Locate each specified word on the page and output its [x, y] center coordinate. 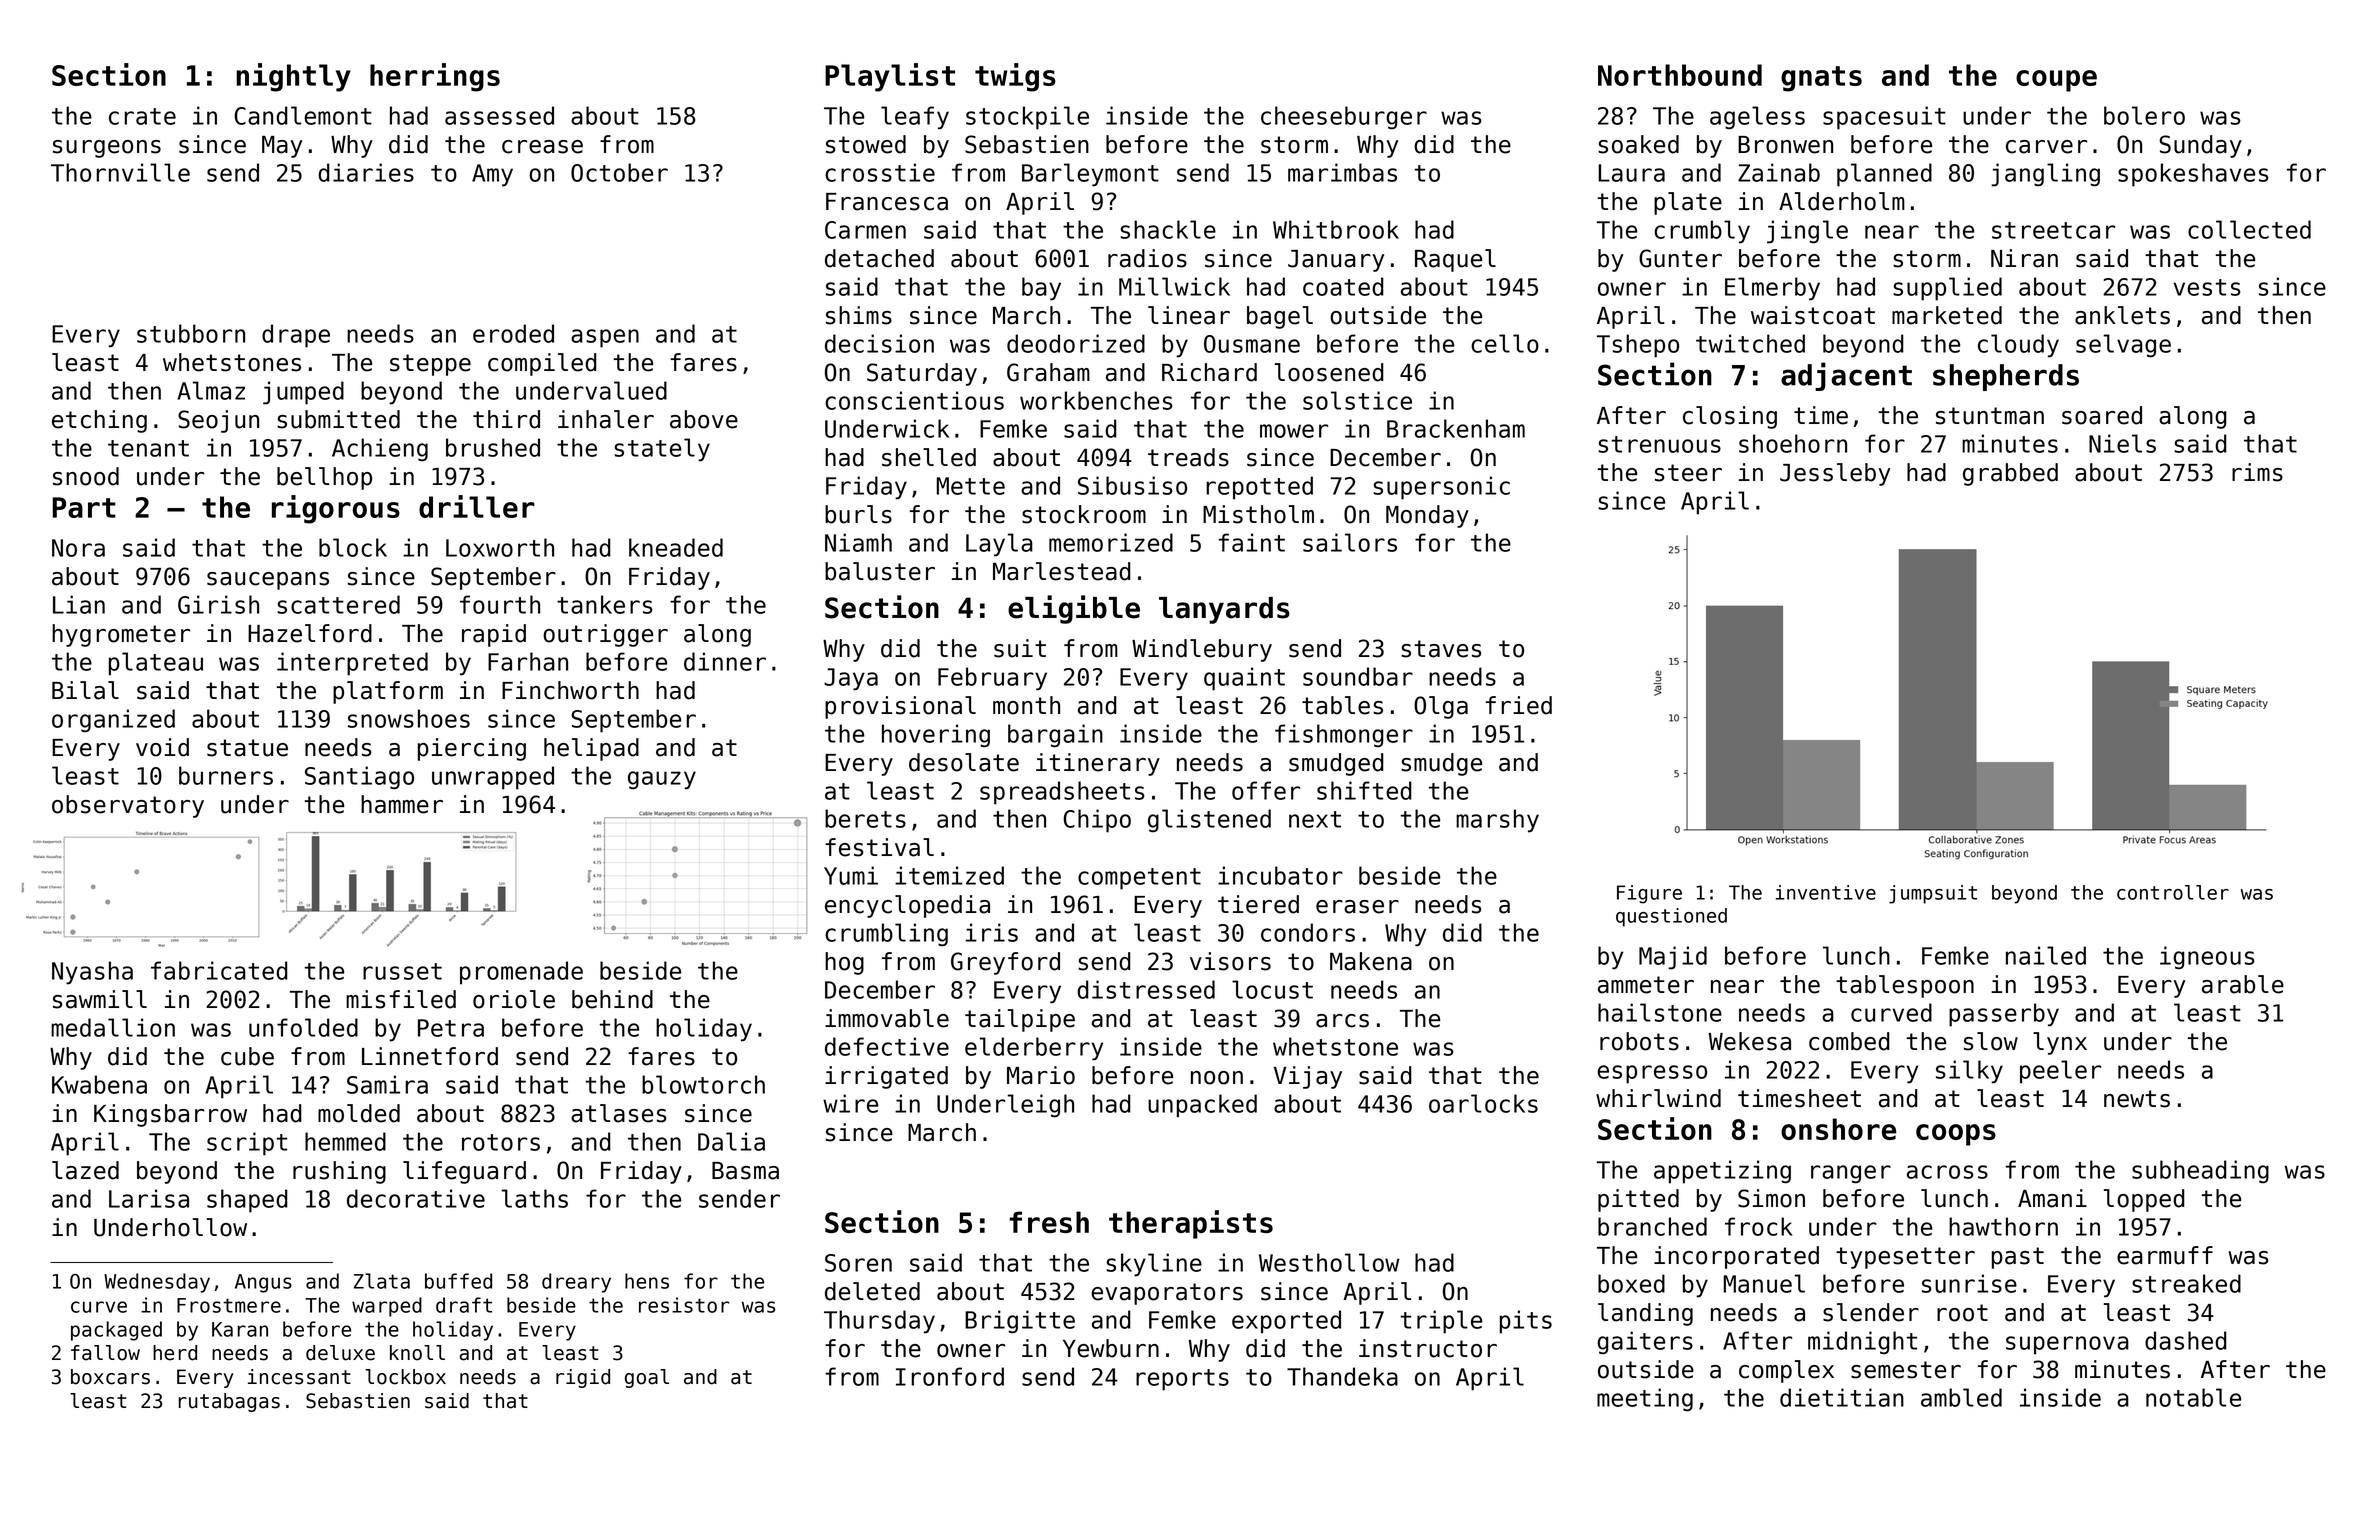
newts [2137, 1099]
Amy [492, 175]
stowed [866, 144]
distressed [1146, 989]
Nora [78, 548]
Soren [858, 1263]
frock [1759, 1226]
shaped [247, 1201]
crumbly [1702, 232]
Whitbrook [1336, 229]
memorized [1111, 542]
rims [2257, 472]
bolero [2144, 115]
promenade [521, 973]
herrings [435, 77]
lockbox [405, 1377]
